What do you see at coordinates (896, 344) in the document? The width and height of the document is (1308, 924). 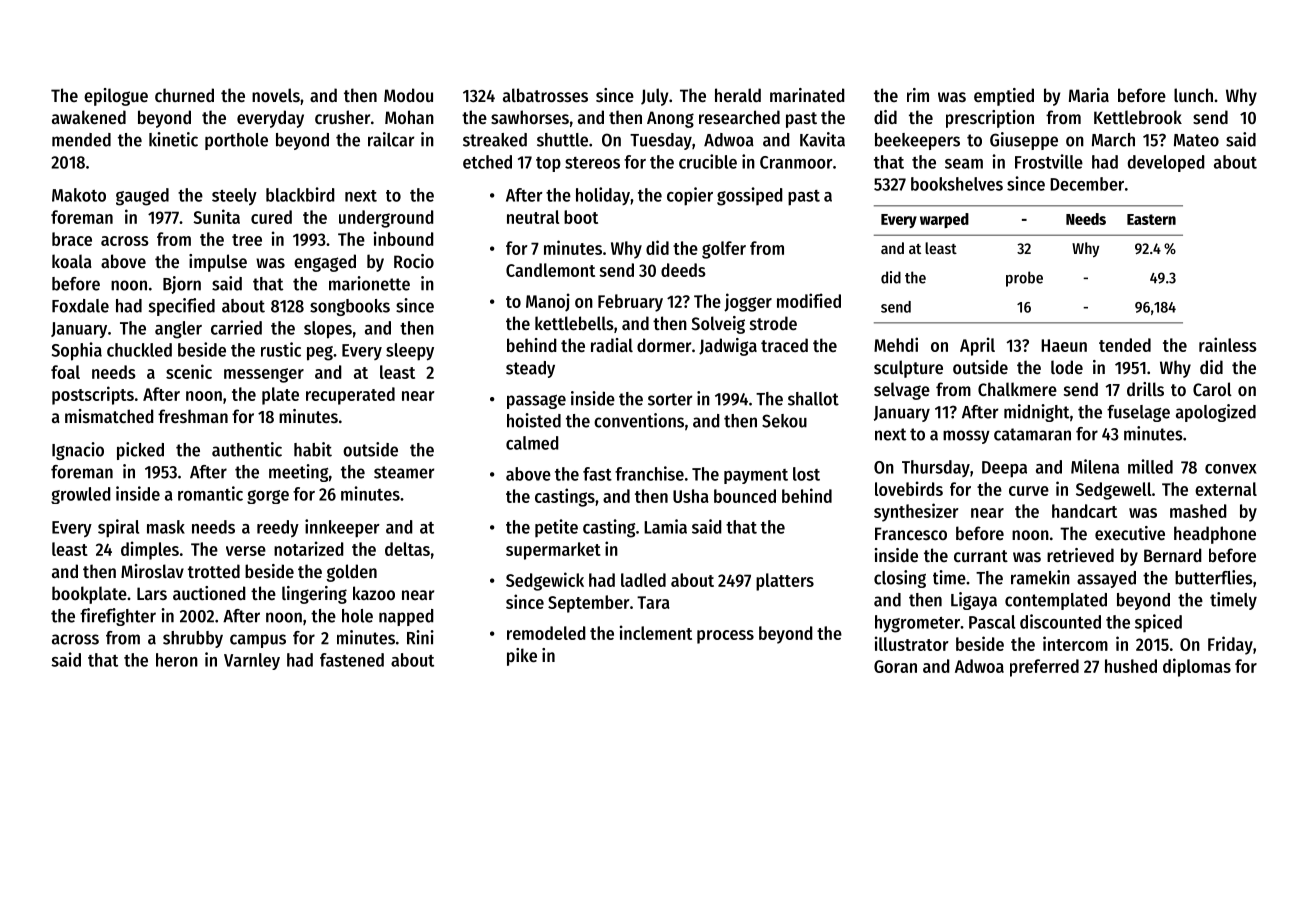 I see `Mehdi` at bounding box center [896, 344].
